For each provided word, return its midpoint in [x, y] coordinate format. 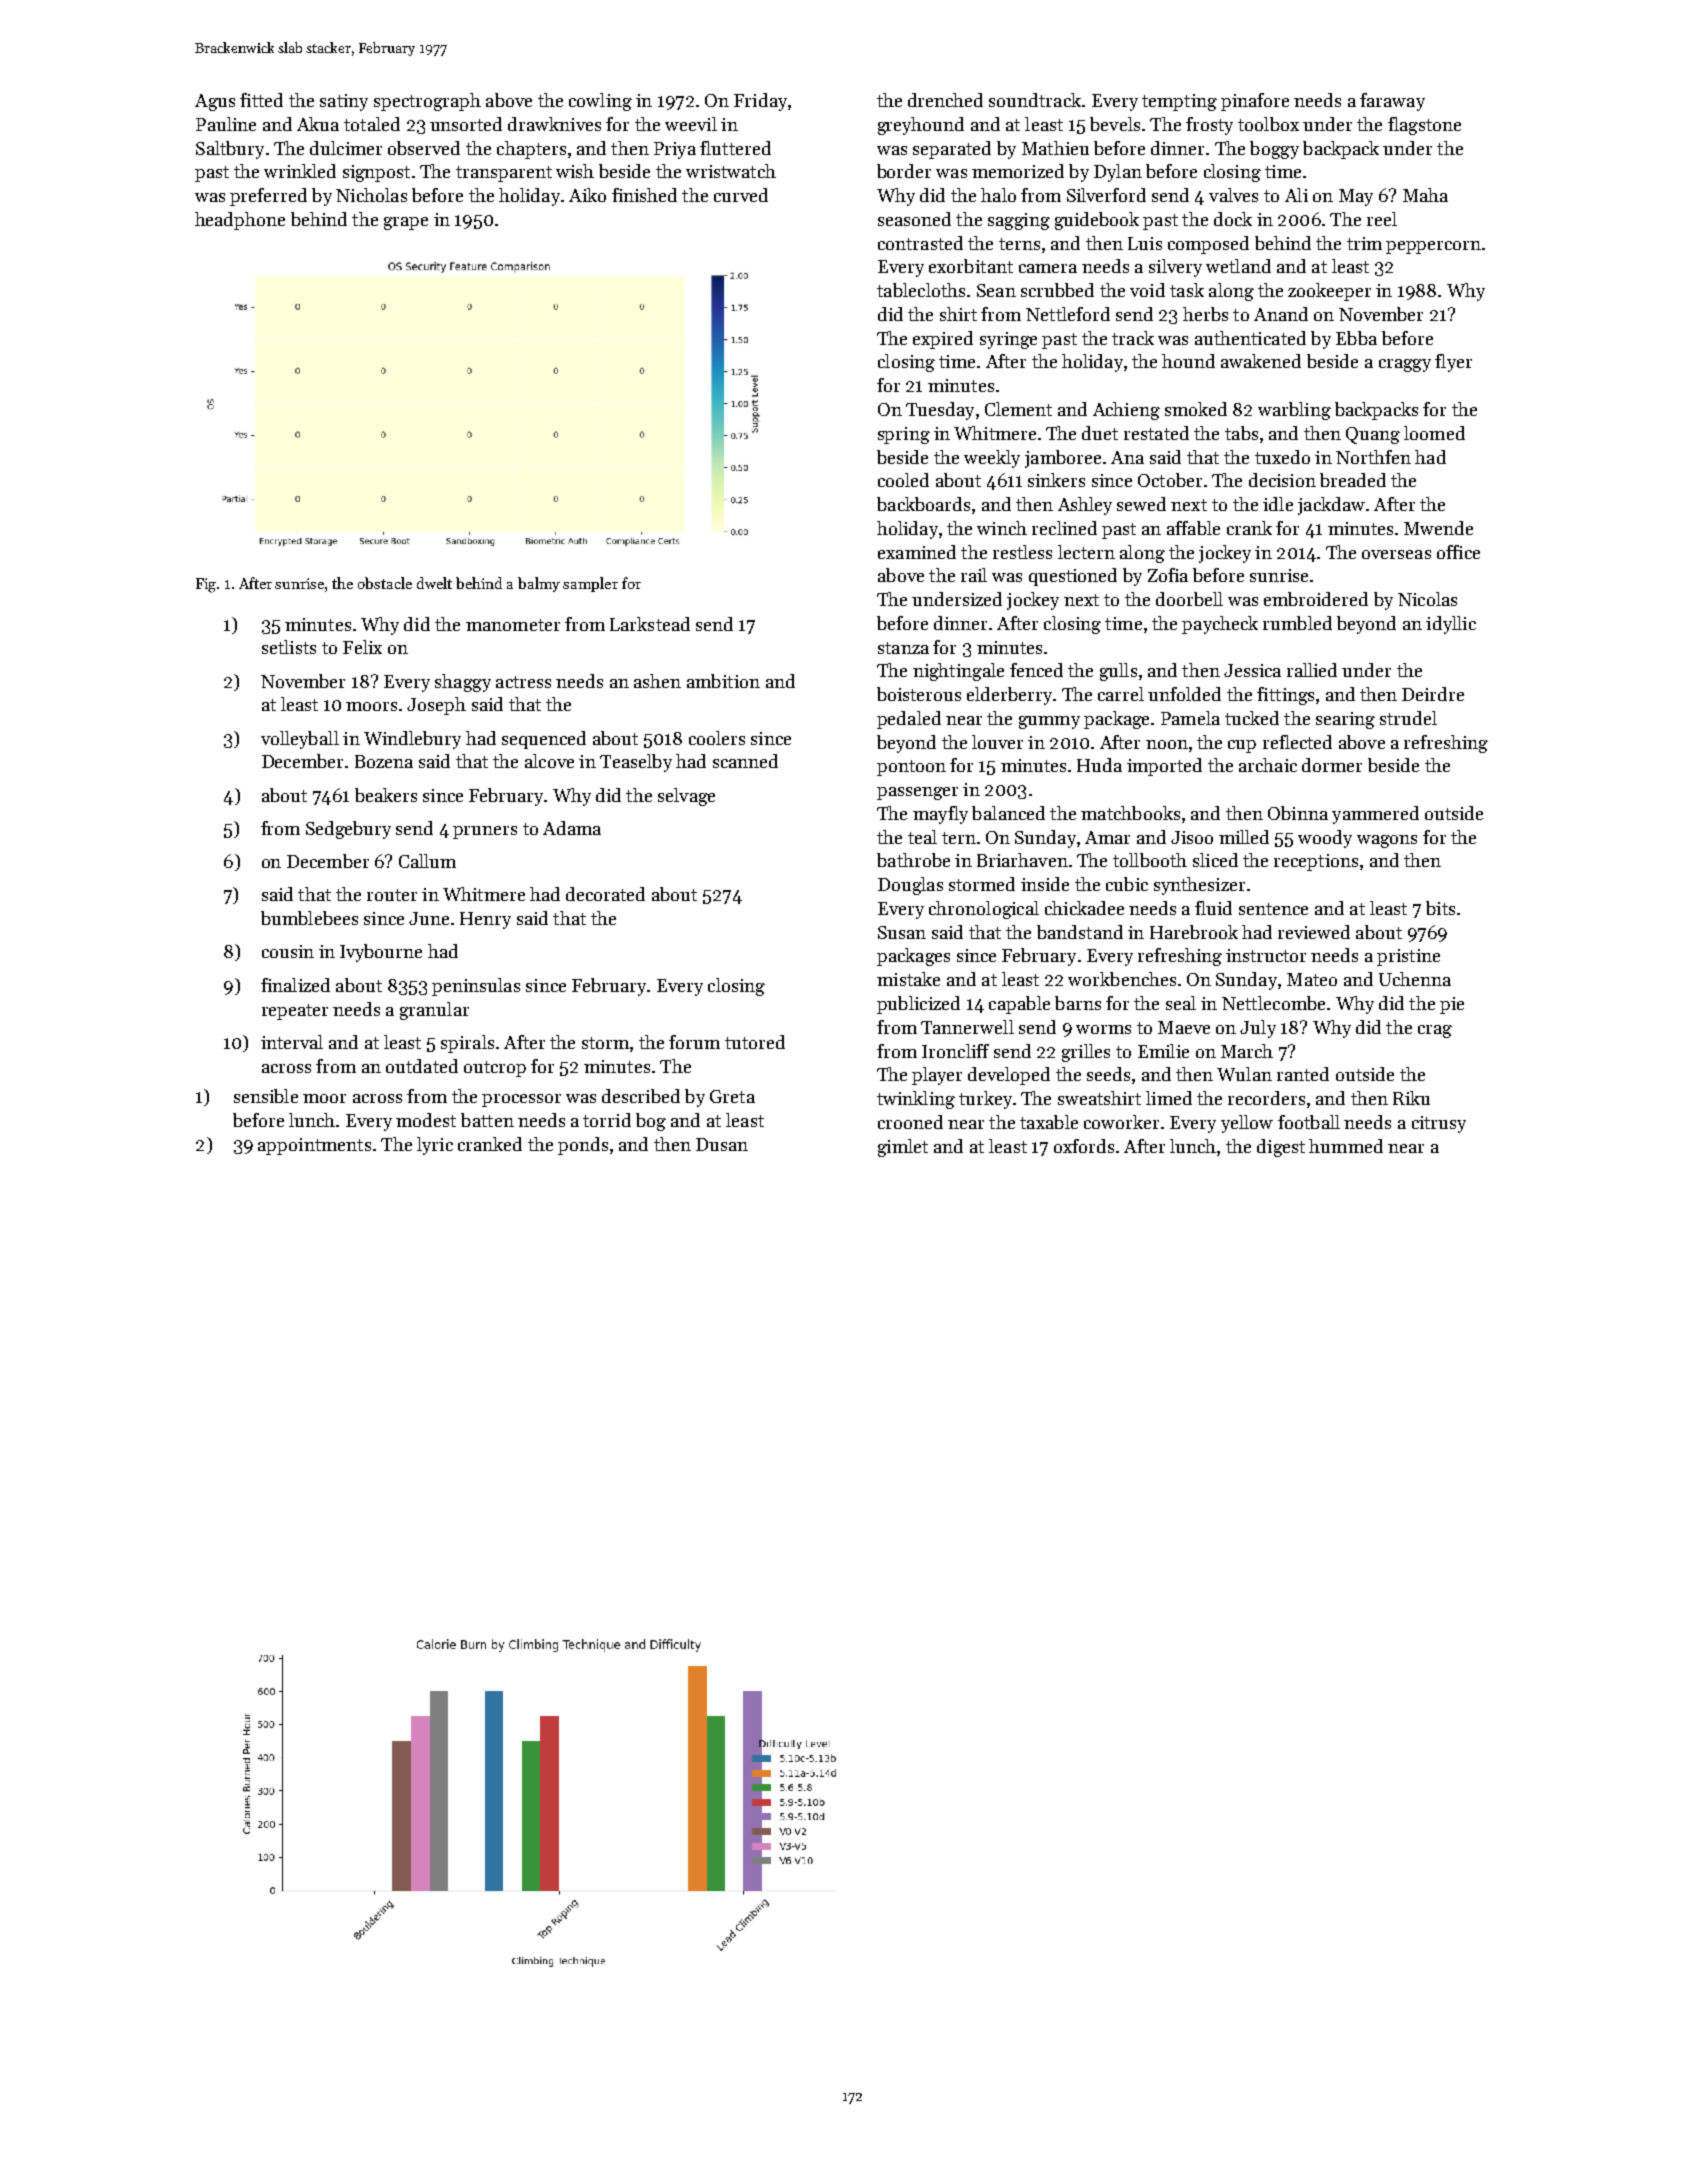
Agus [215, 102]
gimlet [903, 1148]
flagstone [1424, 126]
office [1458, 552]
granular [434, 1011]
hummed [1346, 1146]
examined [917, 552]
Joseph [436, 706]
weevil [691, 124]
